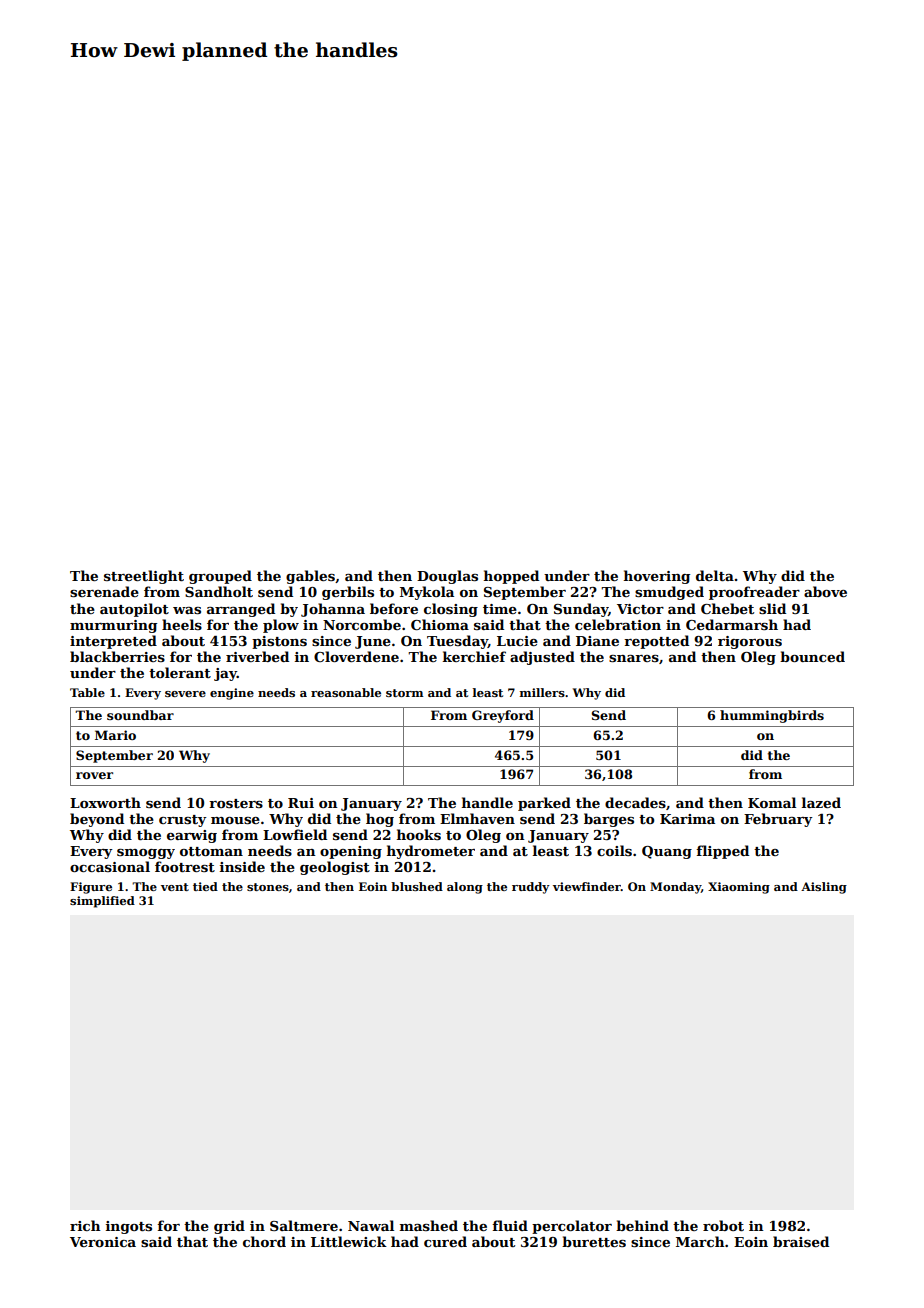 The image size is (924, 1308). Describe the element at coordinates (144, 577) in the page. I see `streetlight` at that location.
